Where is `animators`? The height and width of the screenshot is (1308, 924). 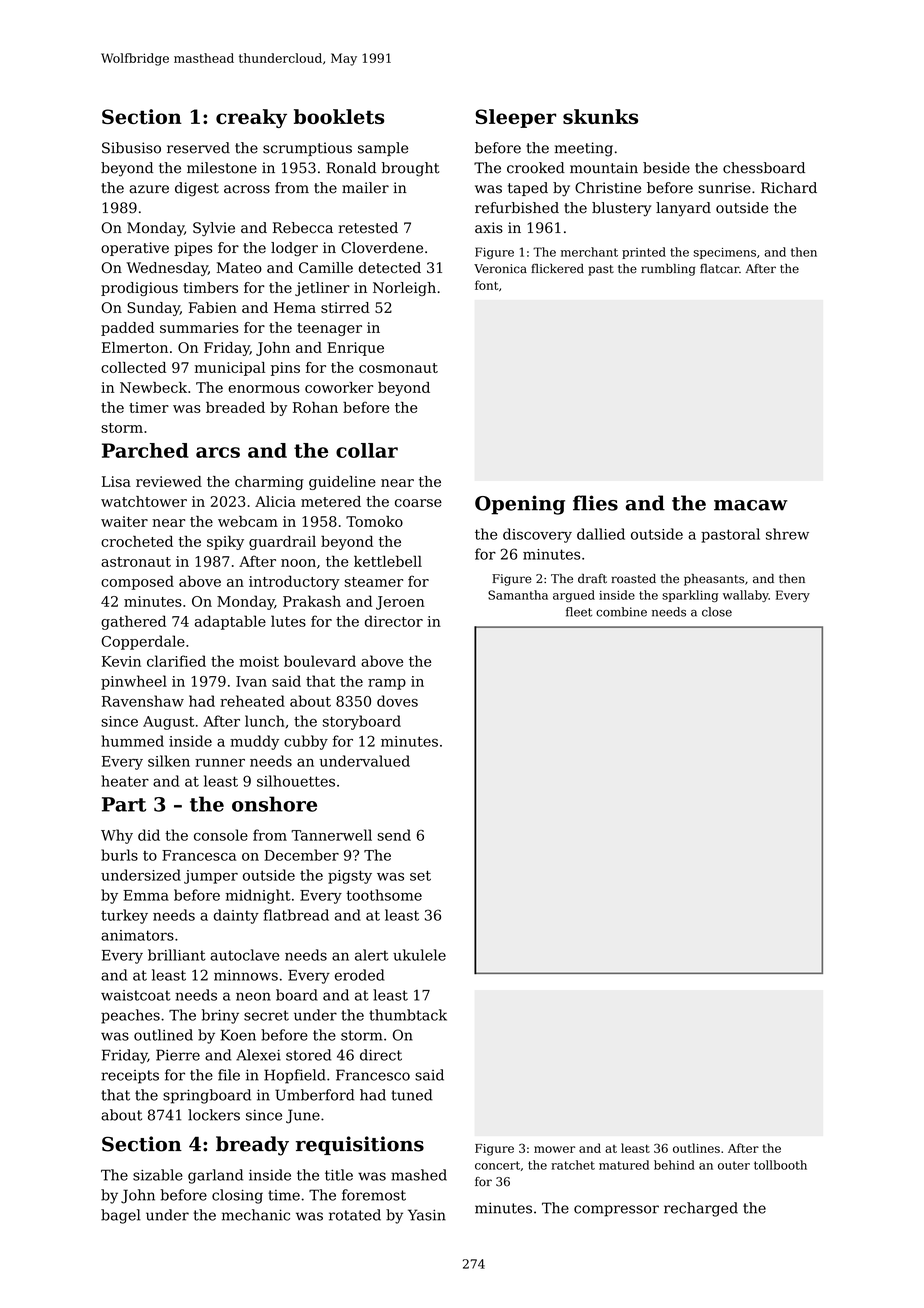 animators is located at coordinates (137, 935).
